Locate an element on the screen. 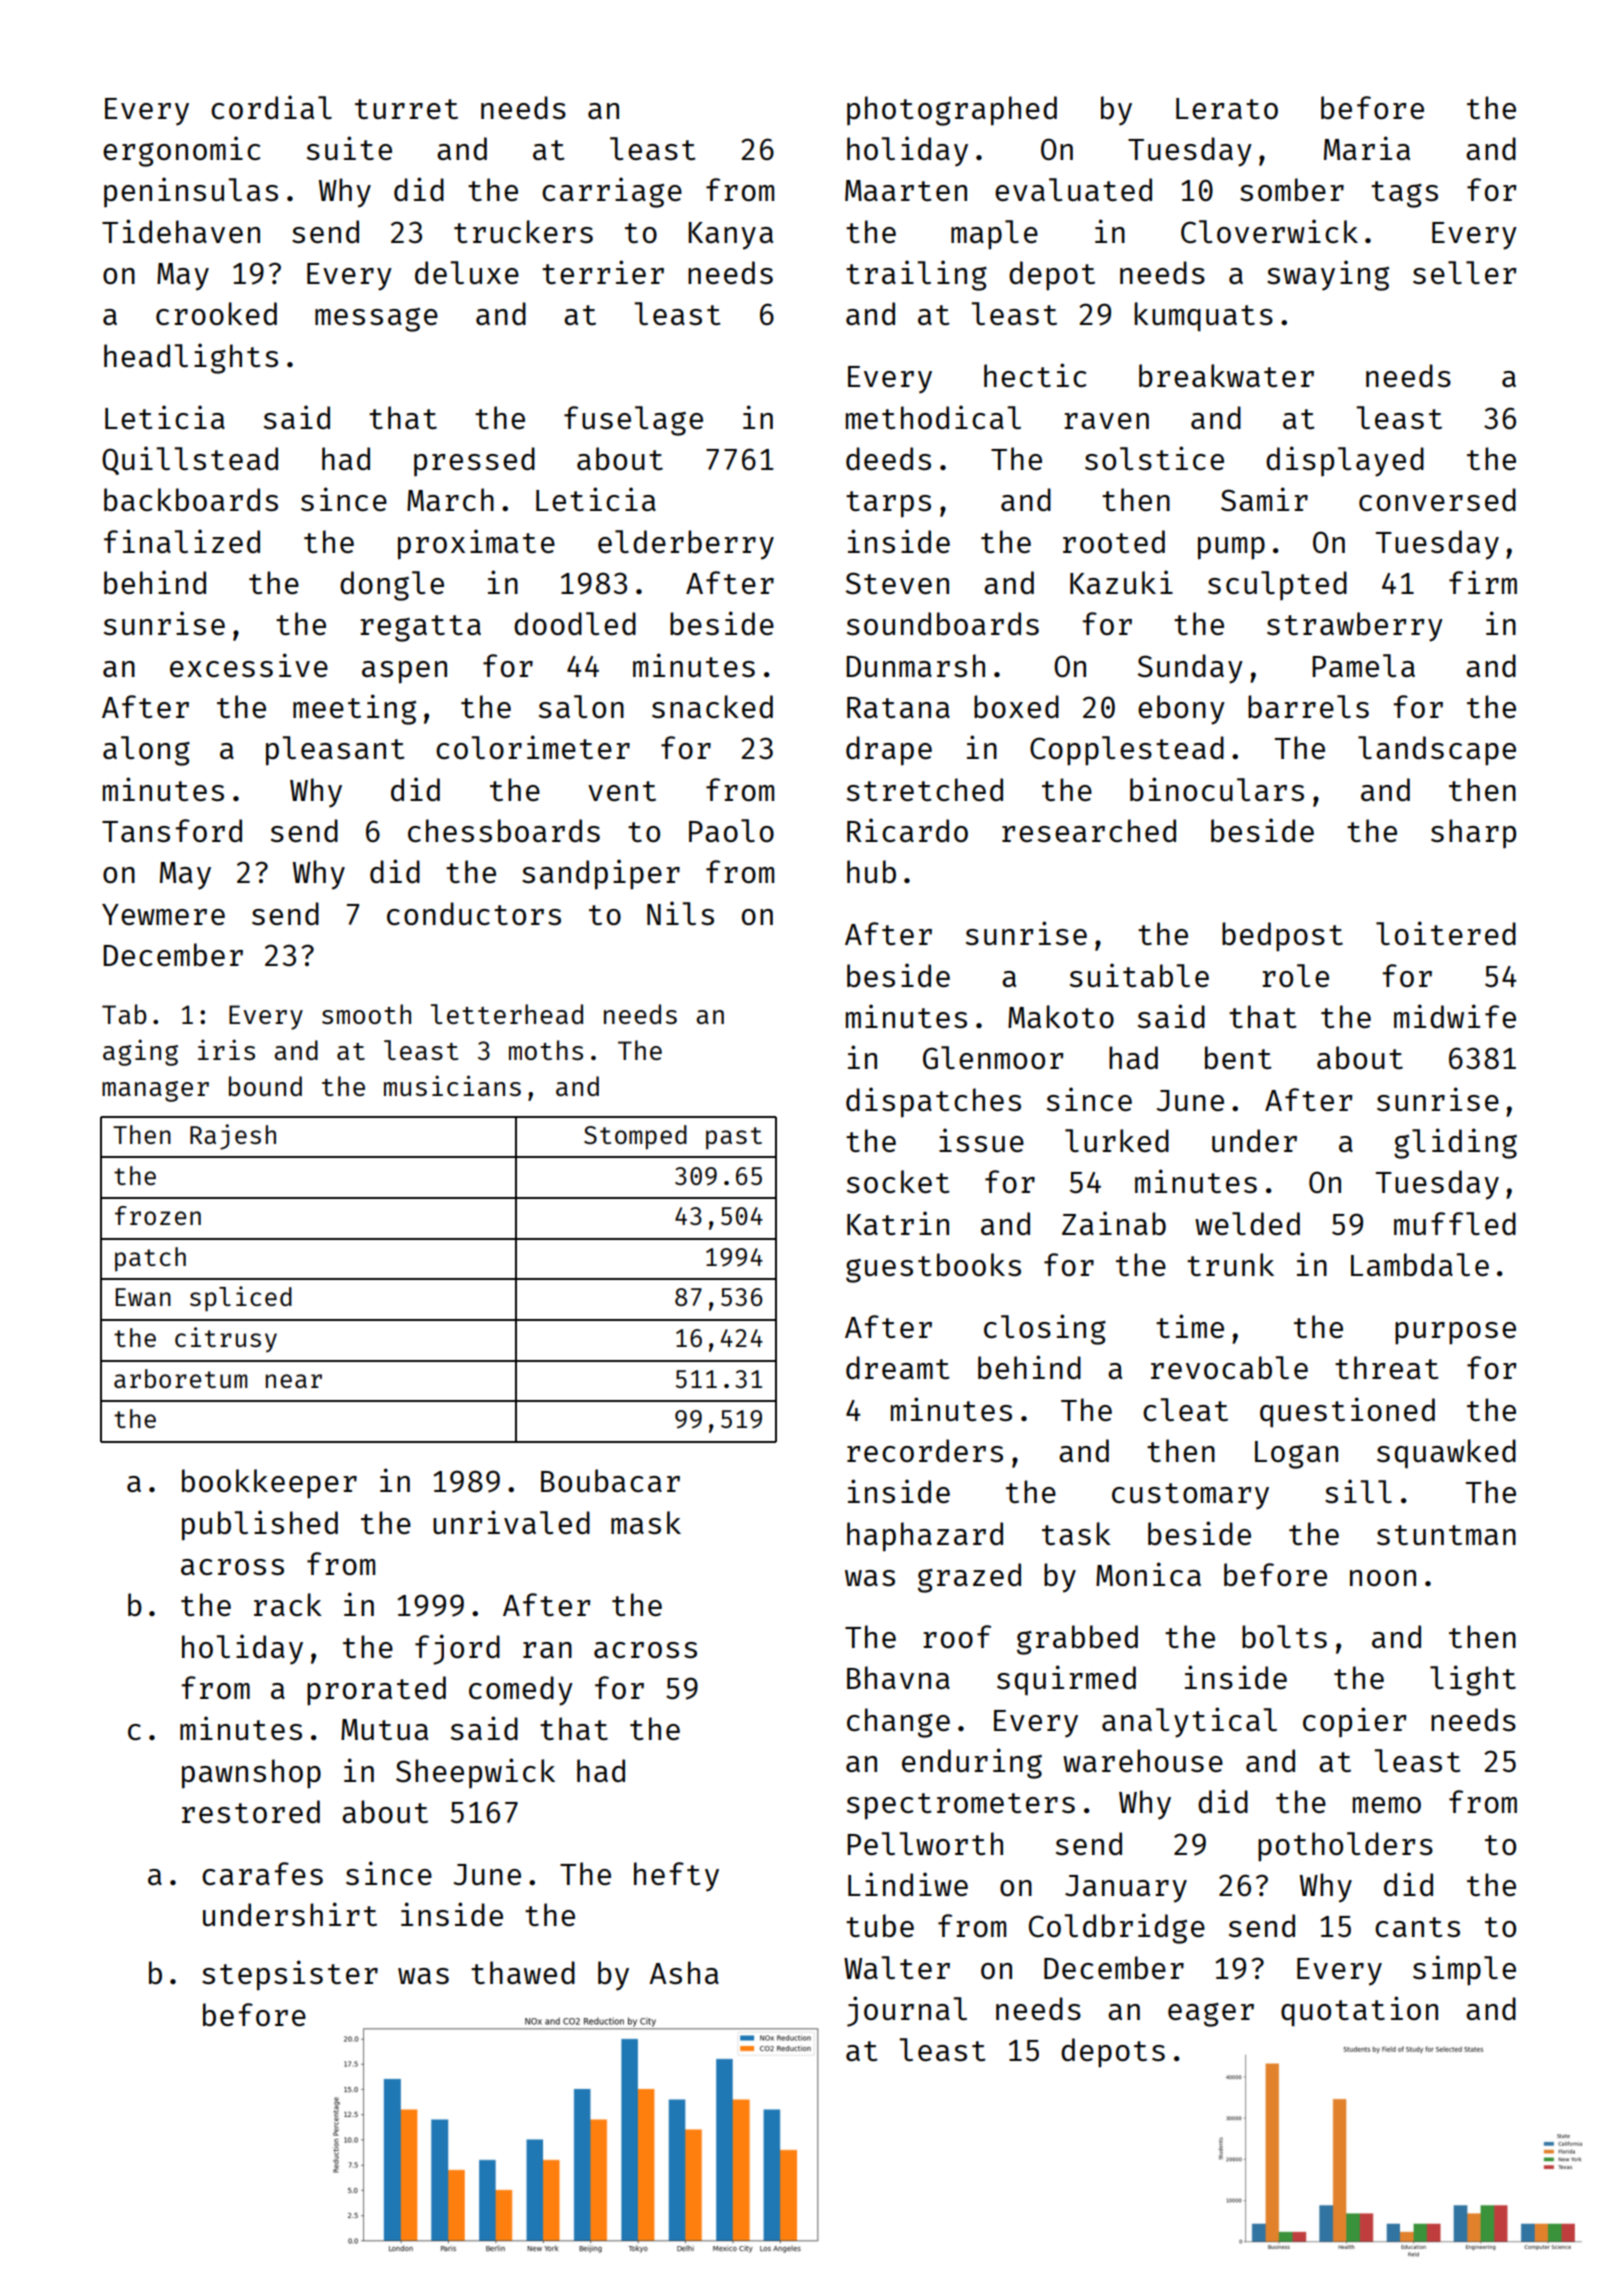  Quillstead is located at coordinates (190, 460).
